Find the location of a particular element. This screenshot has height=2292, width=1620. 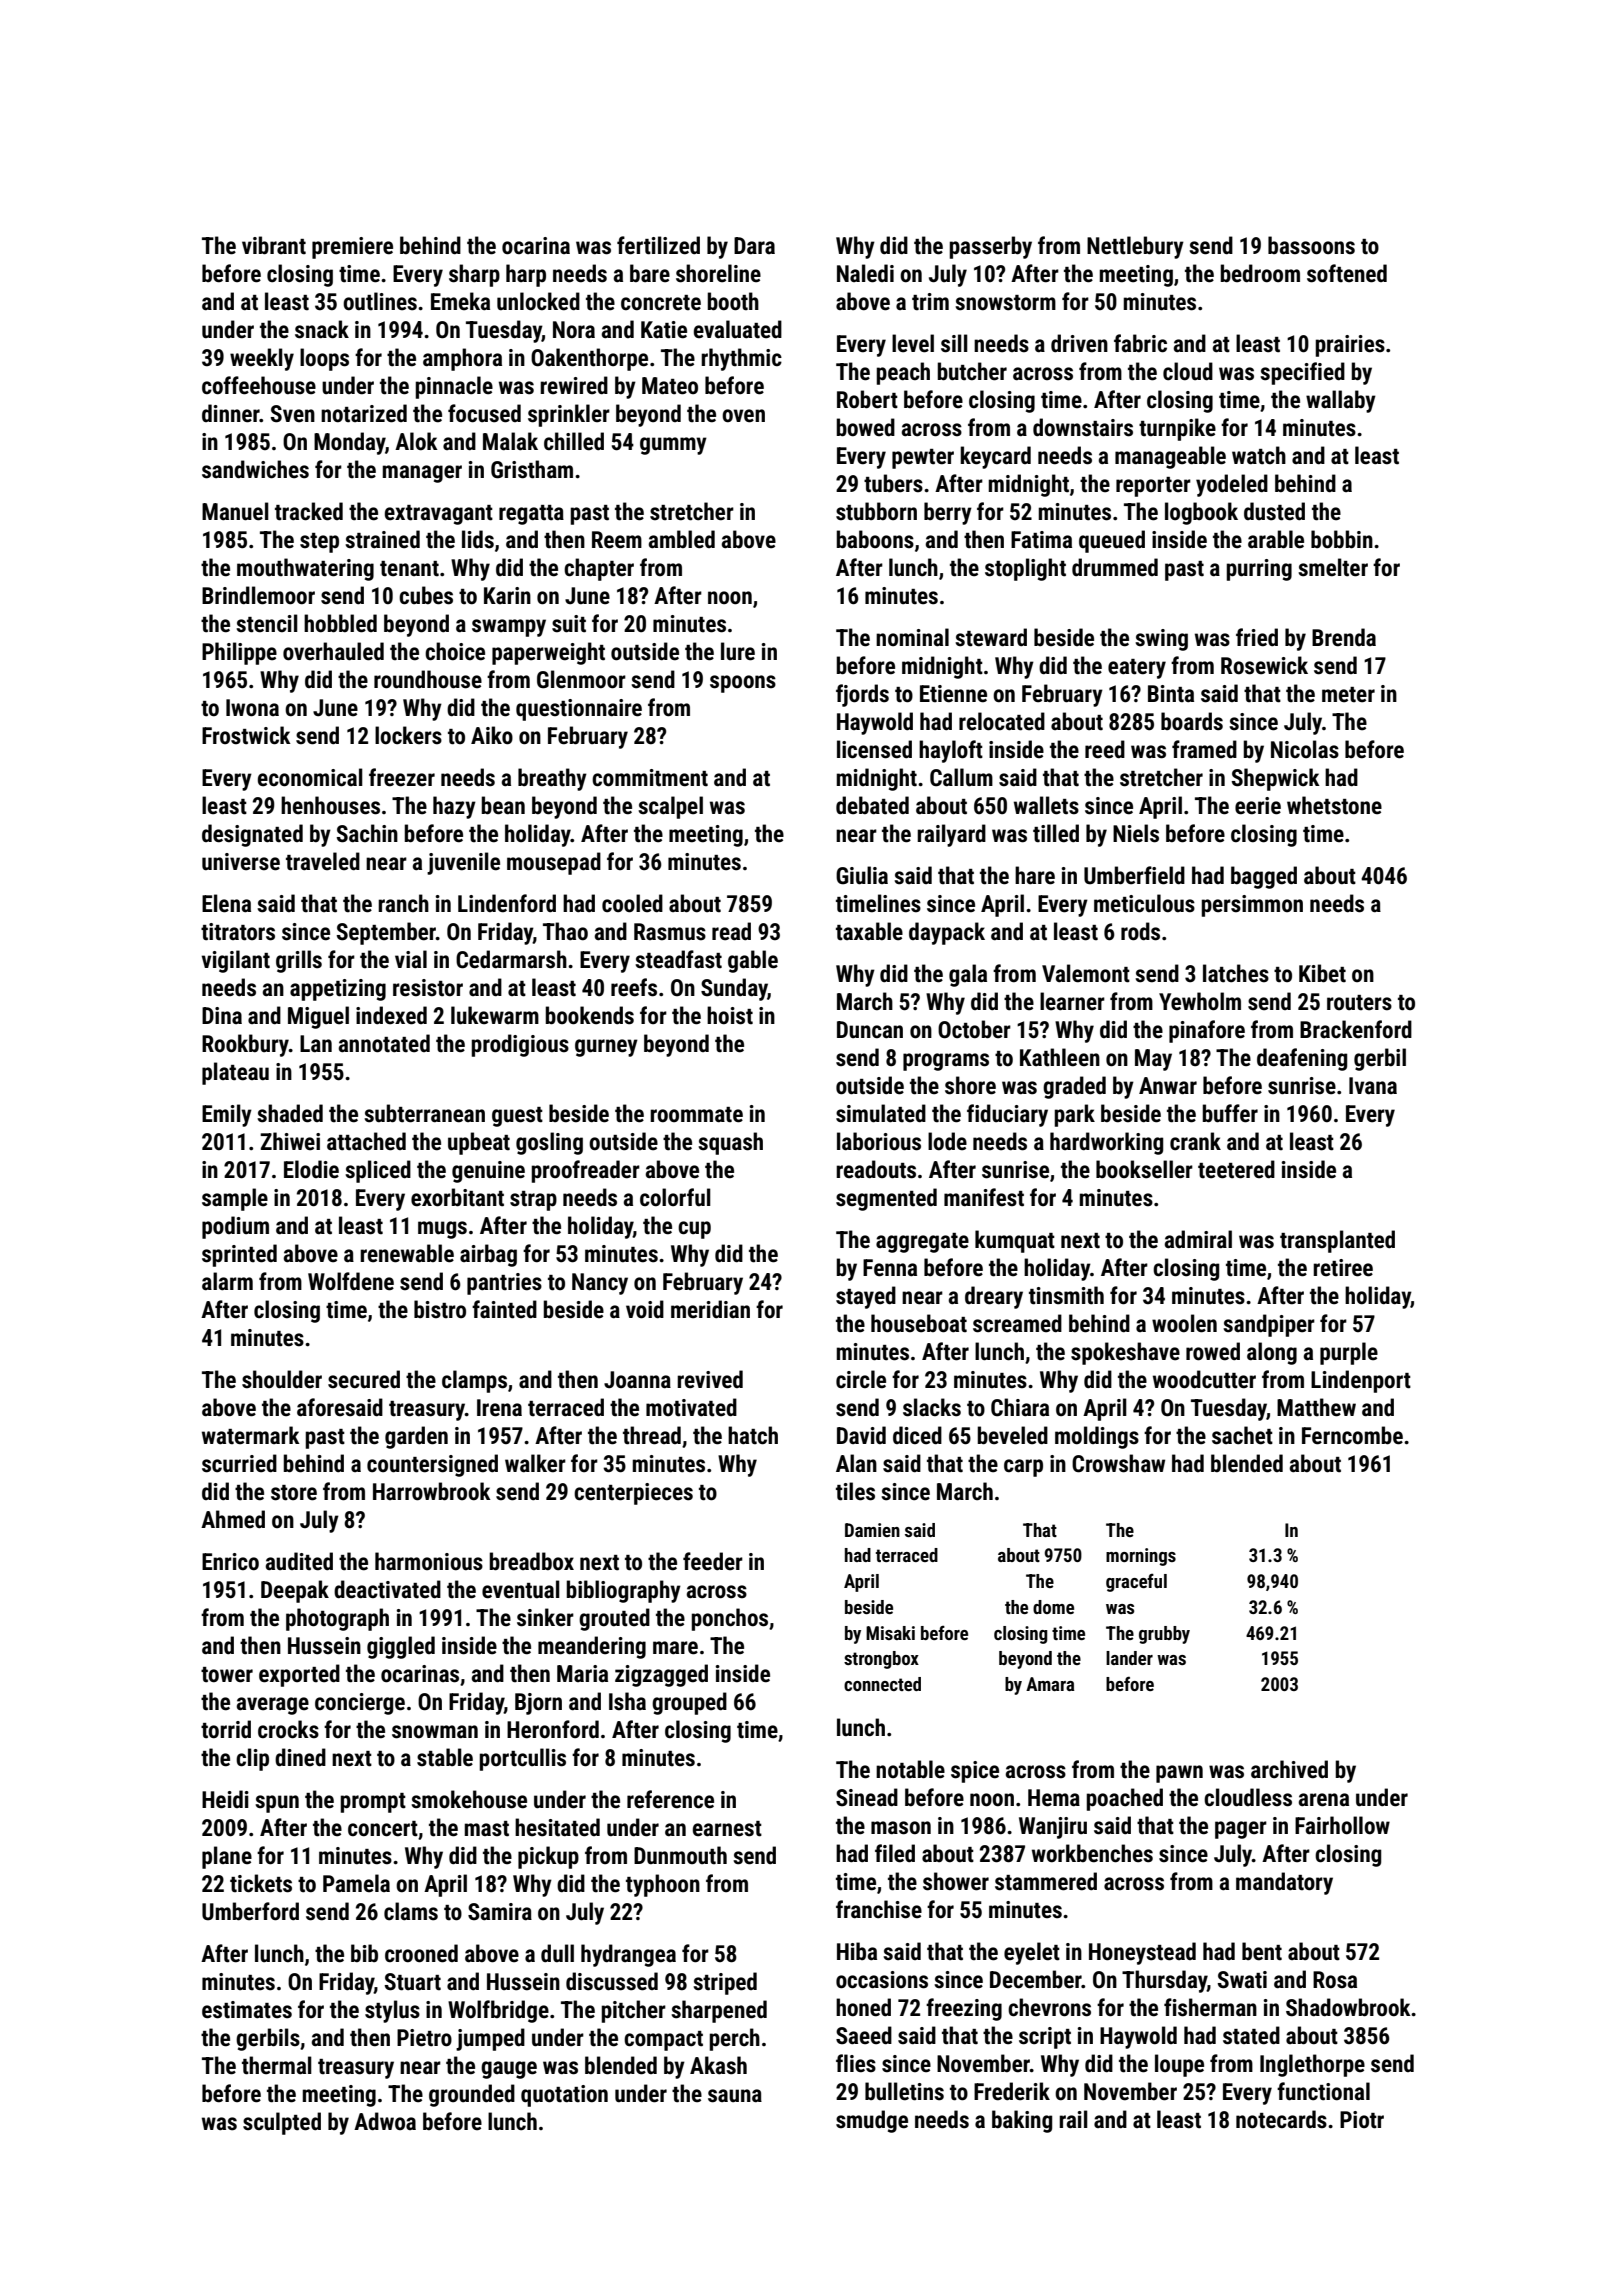

Nettlebury is located at coordinates (1135, 247).
